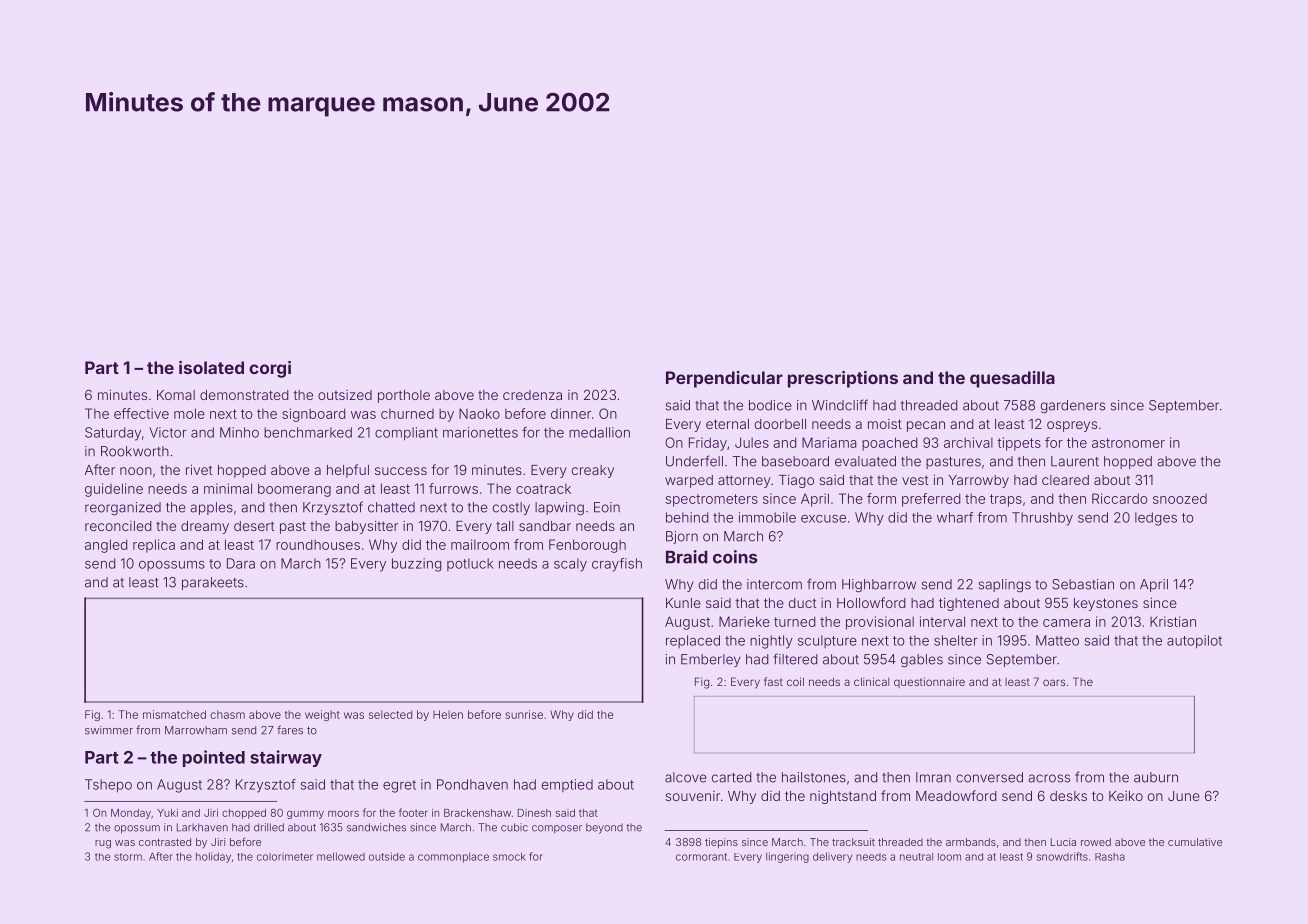 This screenshot has height=924, width=1308. Describe the element at coordinates (724, 379) in the screenshot. I see `Perpendicular` at that location.
